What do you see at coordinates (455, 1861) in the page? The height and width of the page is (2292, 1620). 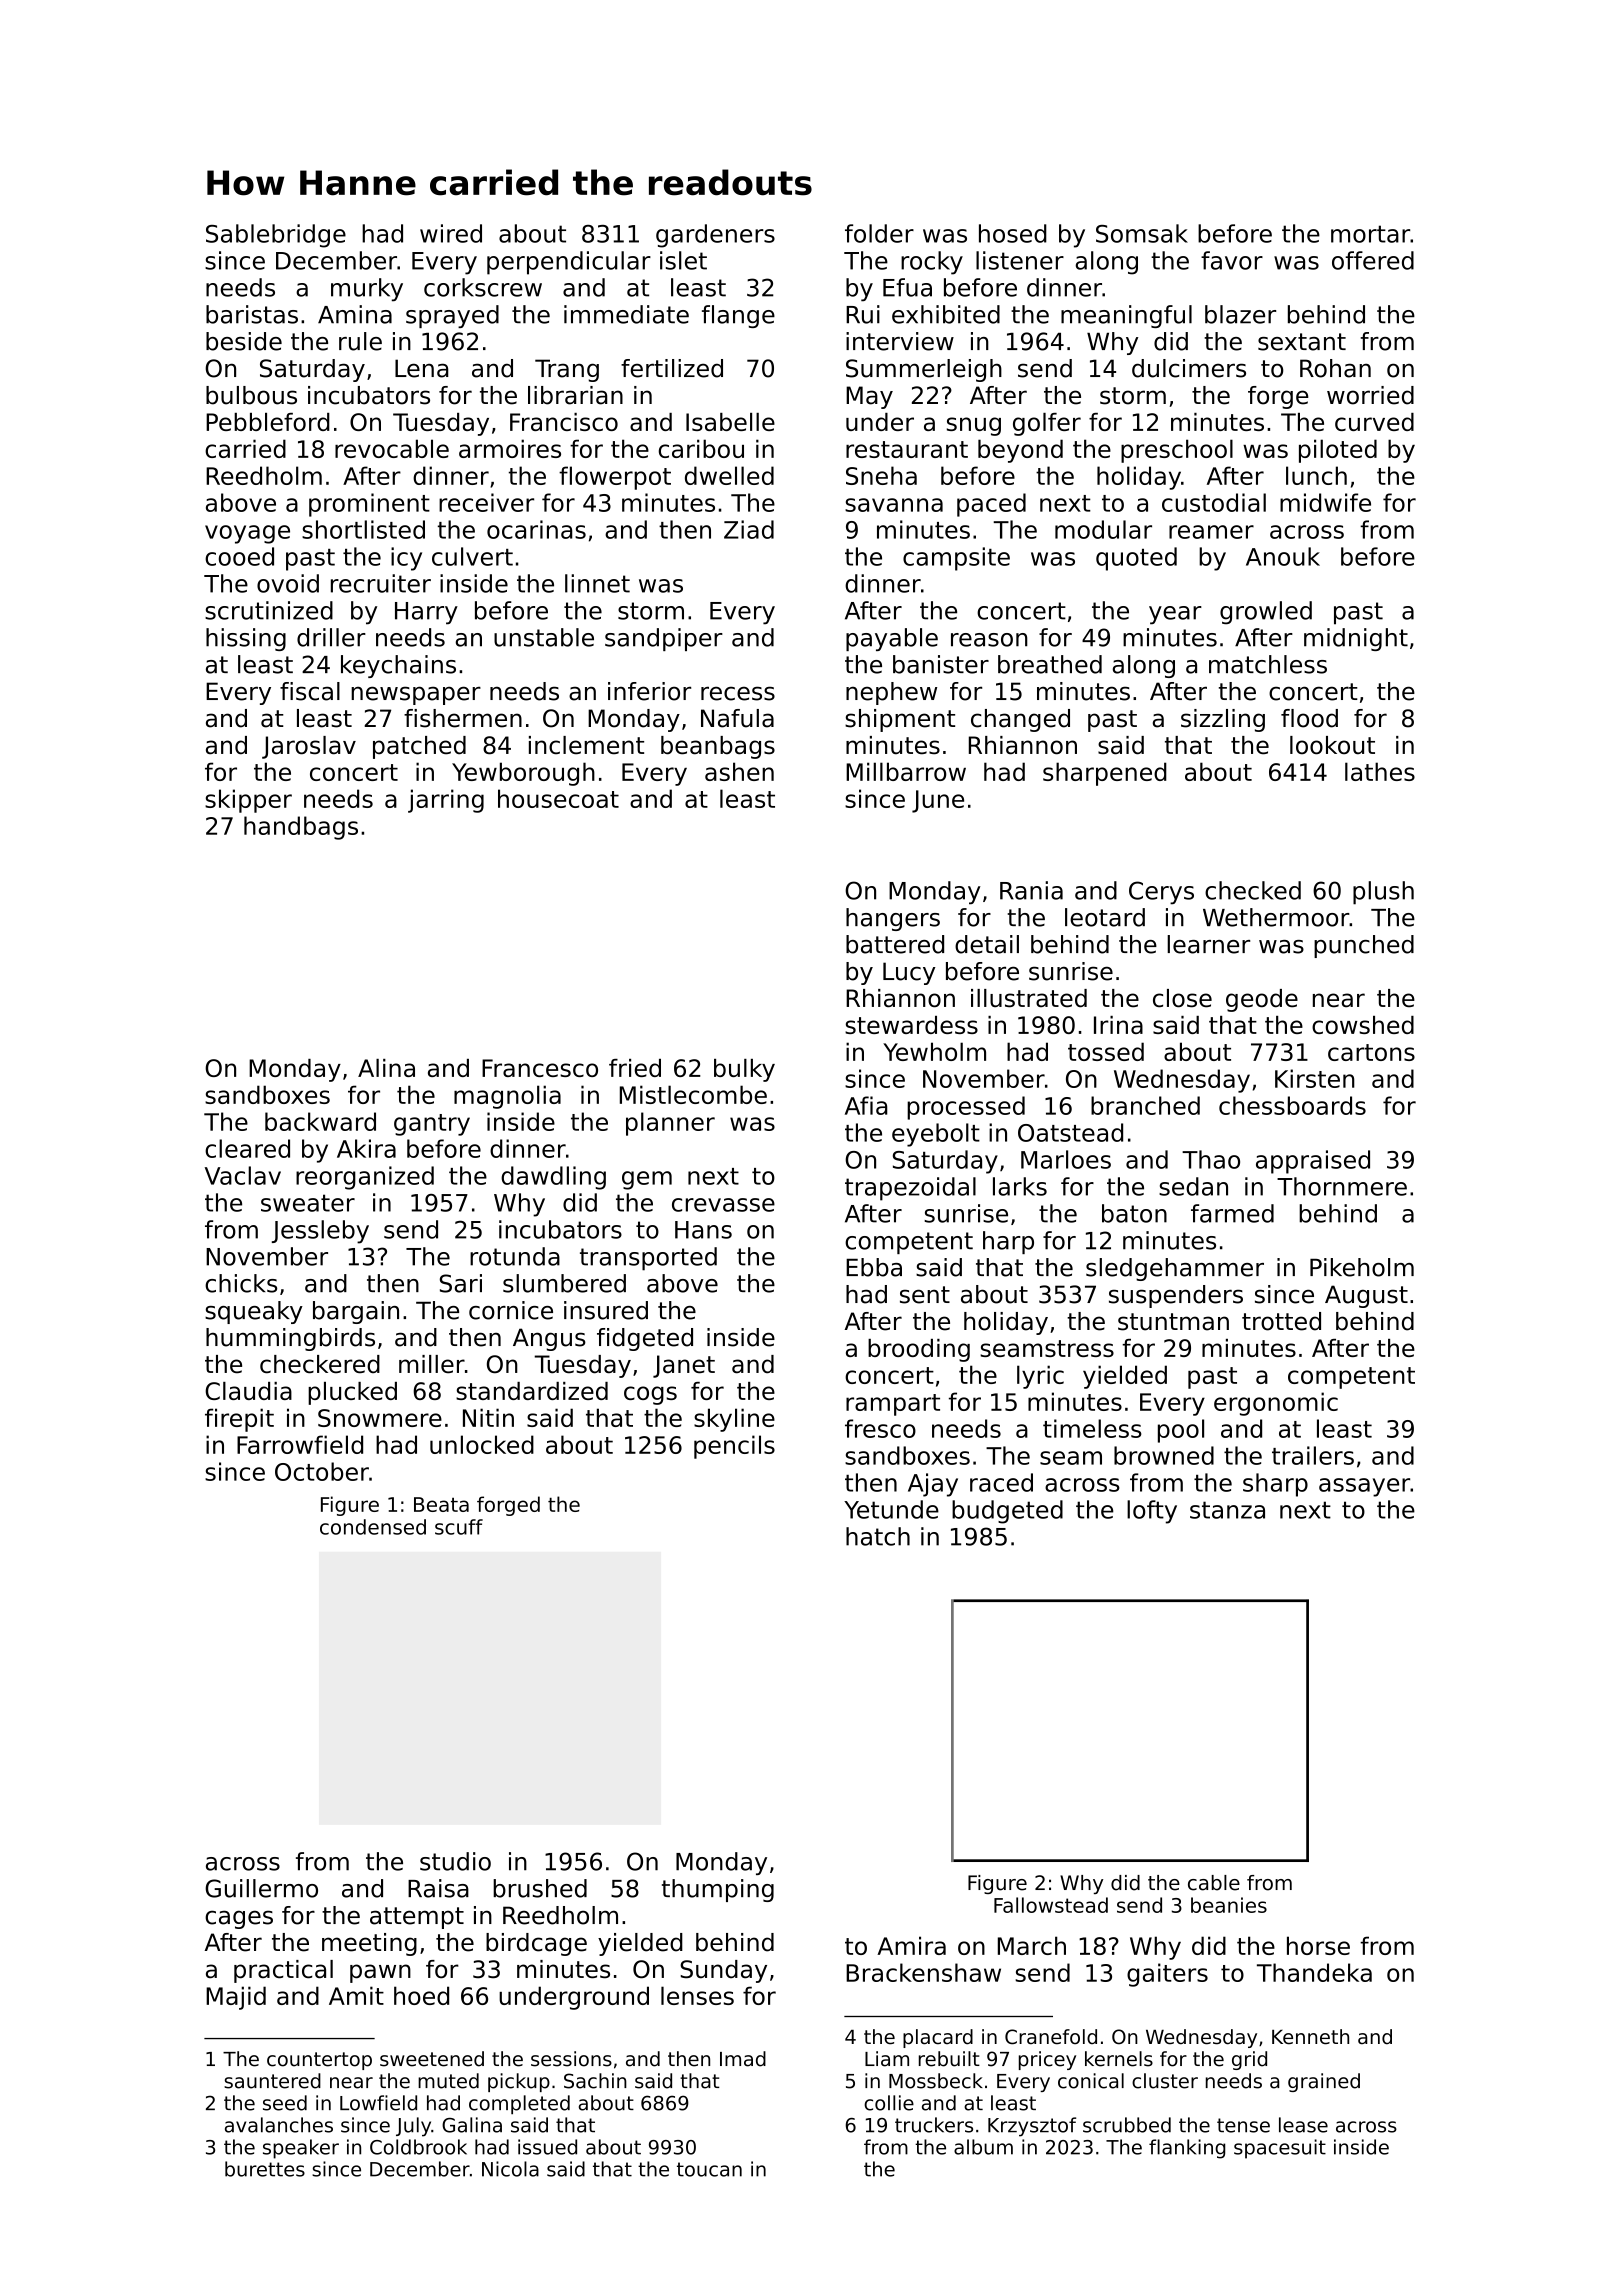 I see `studio` at bounding box center [455, 1861].
